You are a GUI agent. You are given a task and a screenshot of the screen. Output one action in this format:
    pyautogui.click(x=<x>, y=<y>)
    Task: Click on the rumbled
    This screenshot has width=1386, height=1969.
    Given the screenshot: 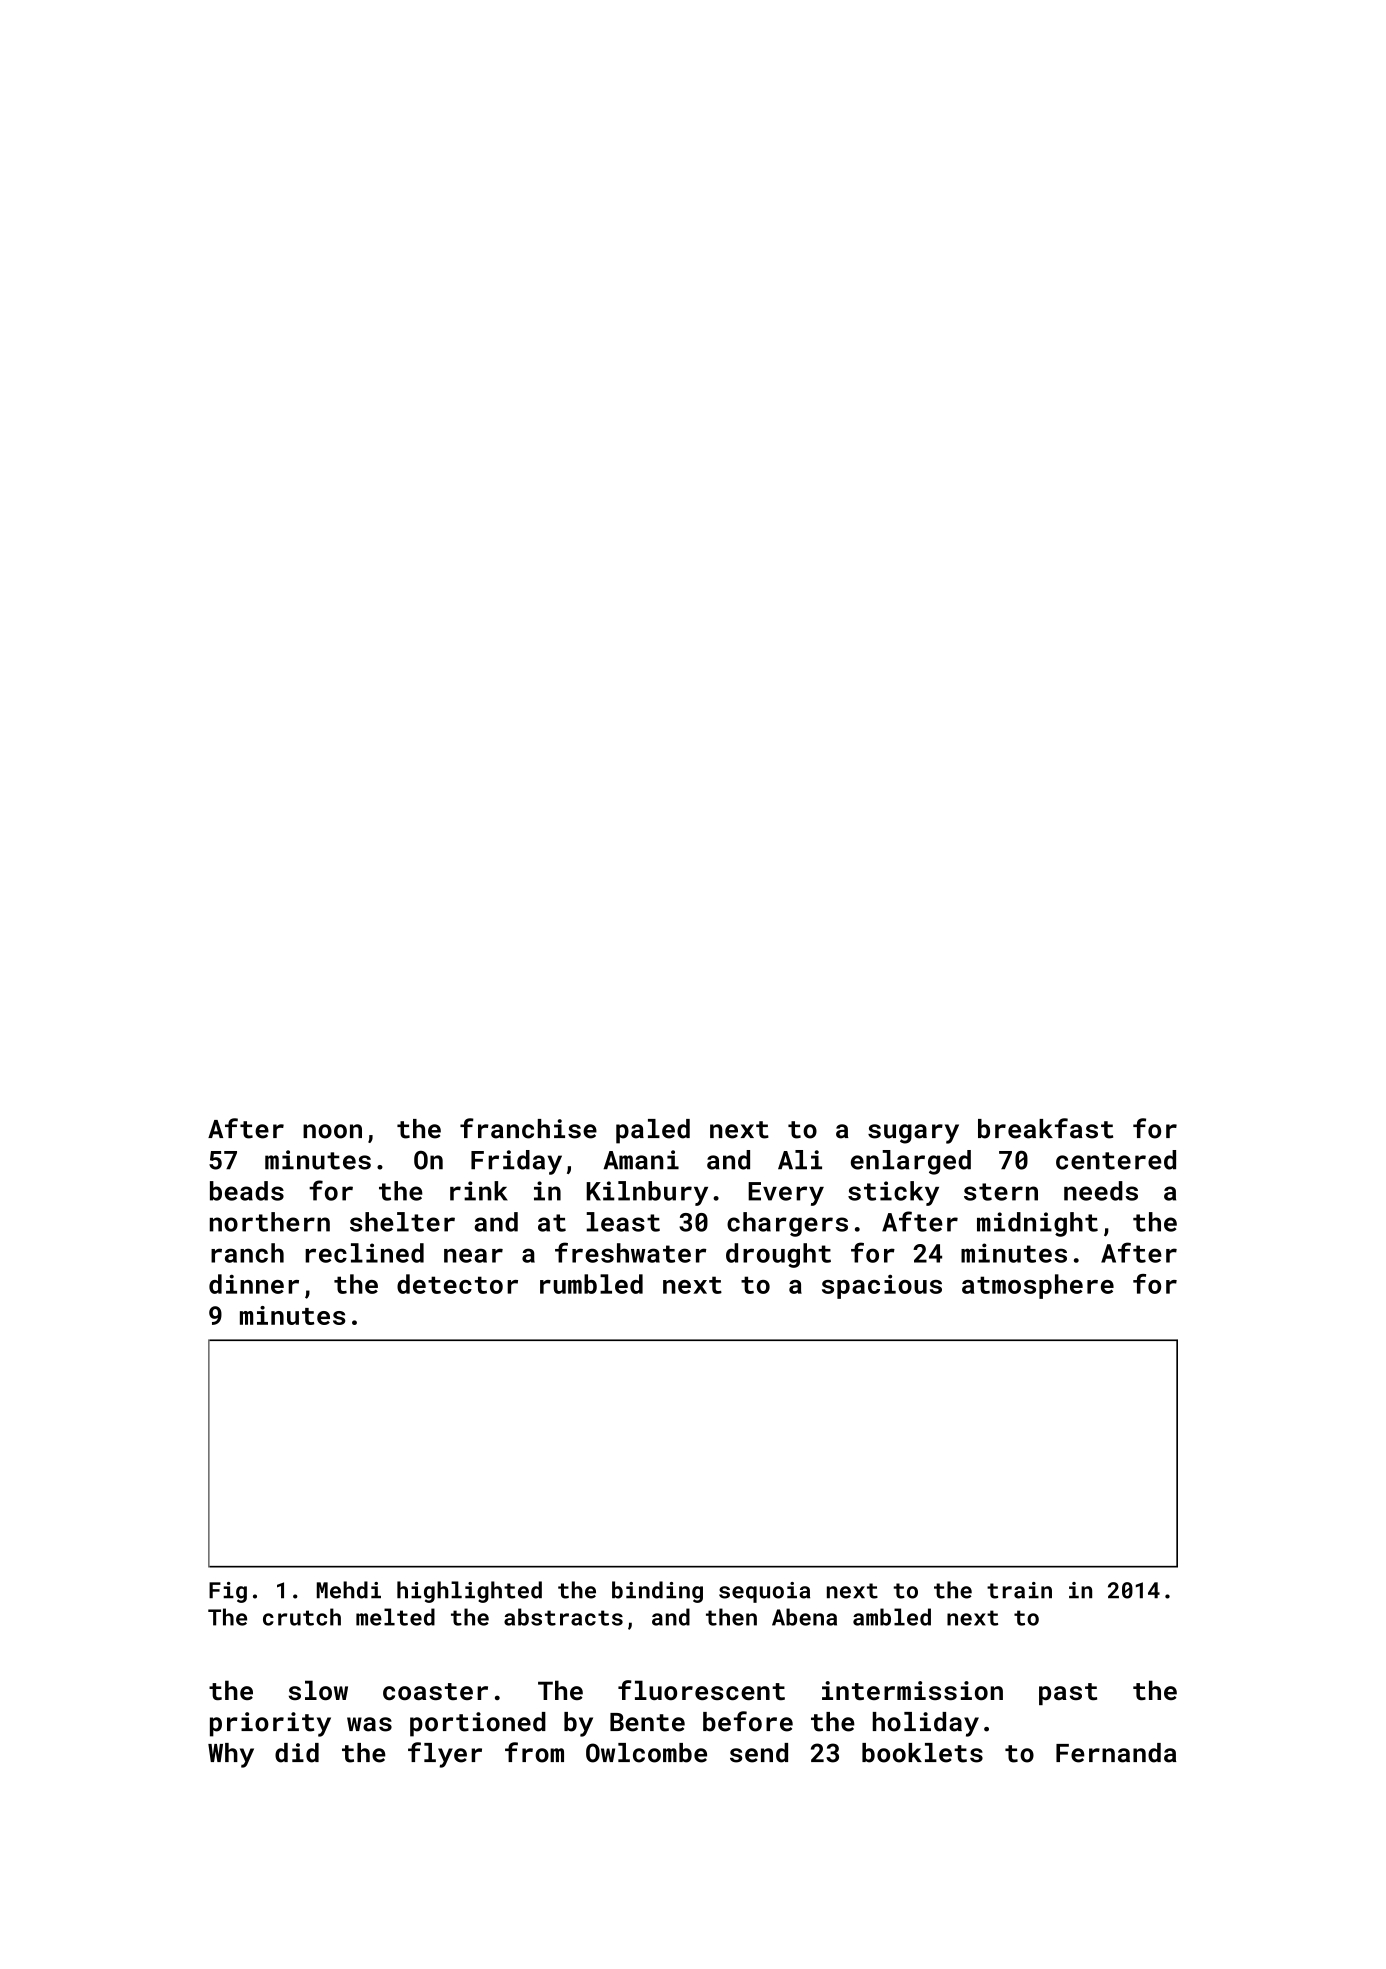 What is the action you would take?
    pyautogui.click(x=591, y=1284)
